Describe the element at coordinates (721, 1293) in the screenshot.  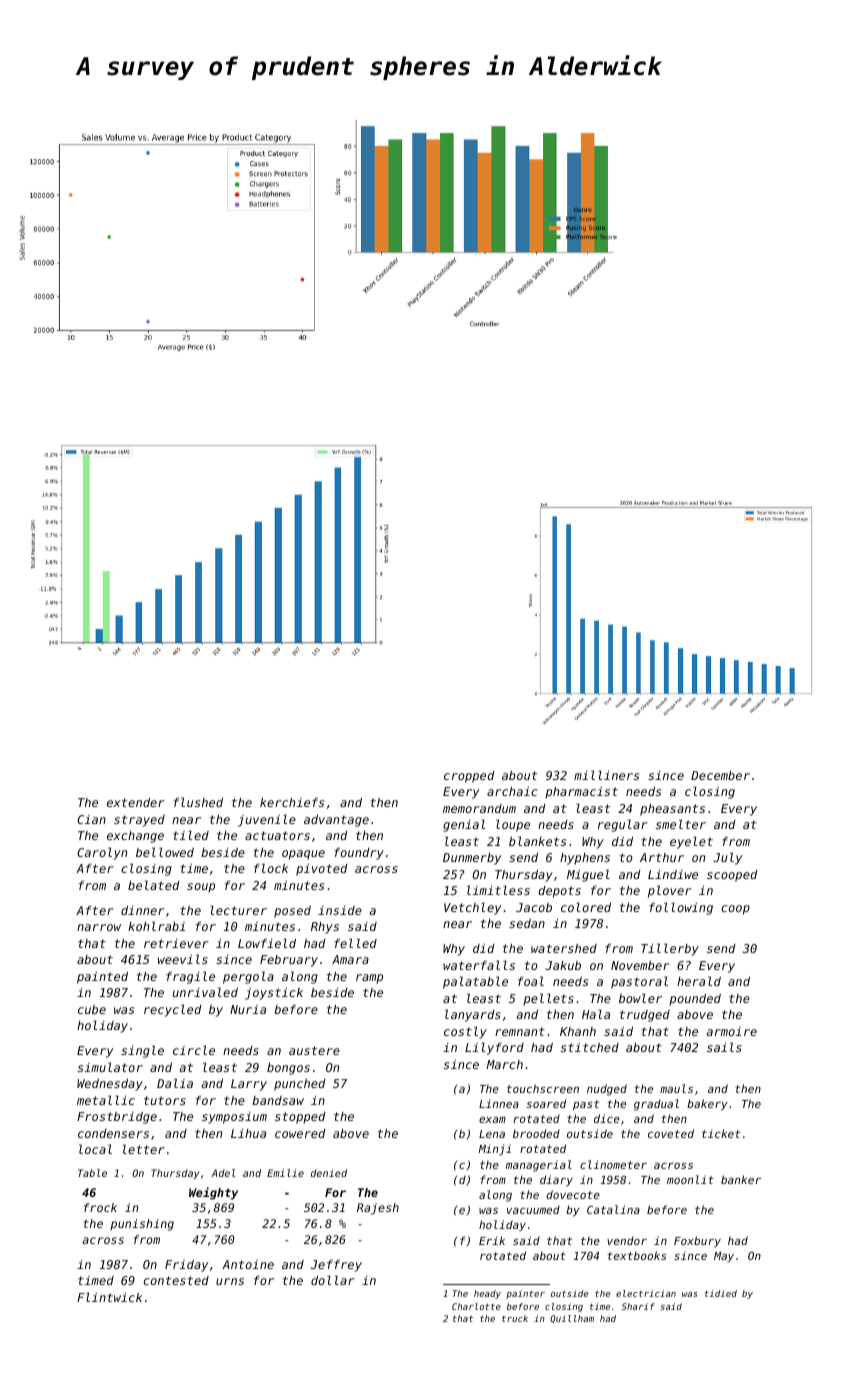
I see `tidied` at that location.
